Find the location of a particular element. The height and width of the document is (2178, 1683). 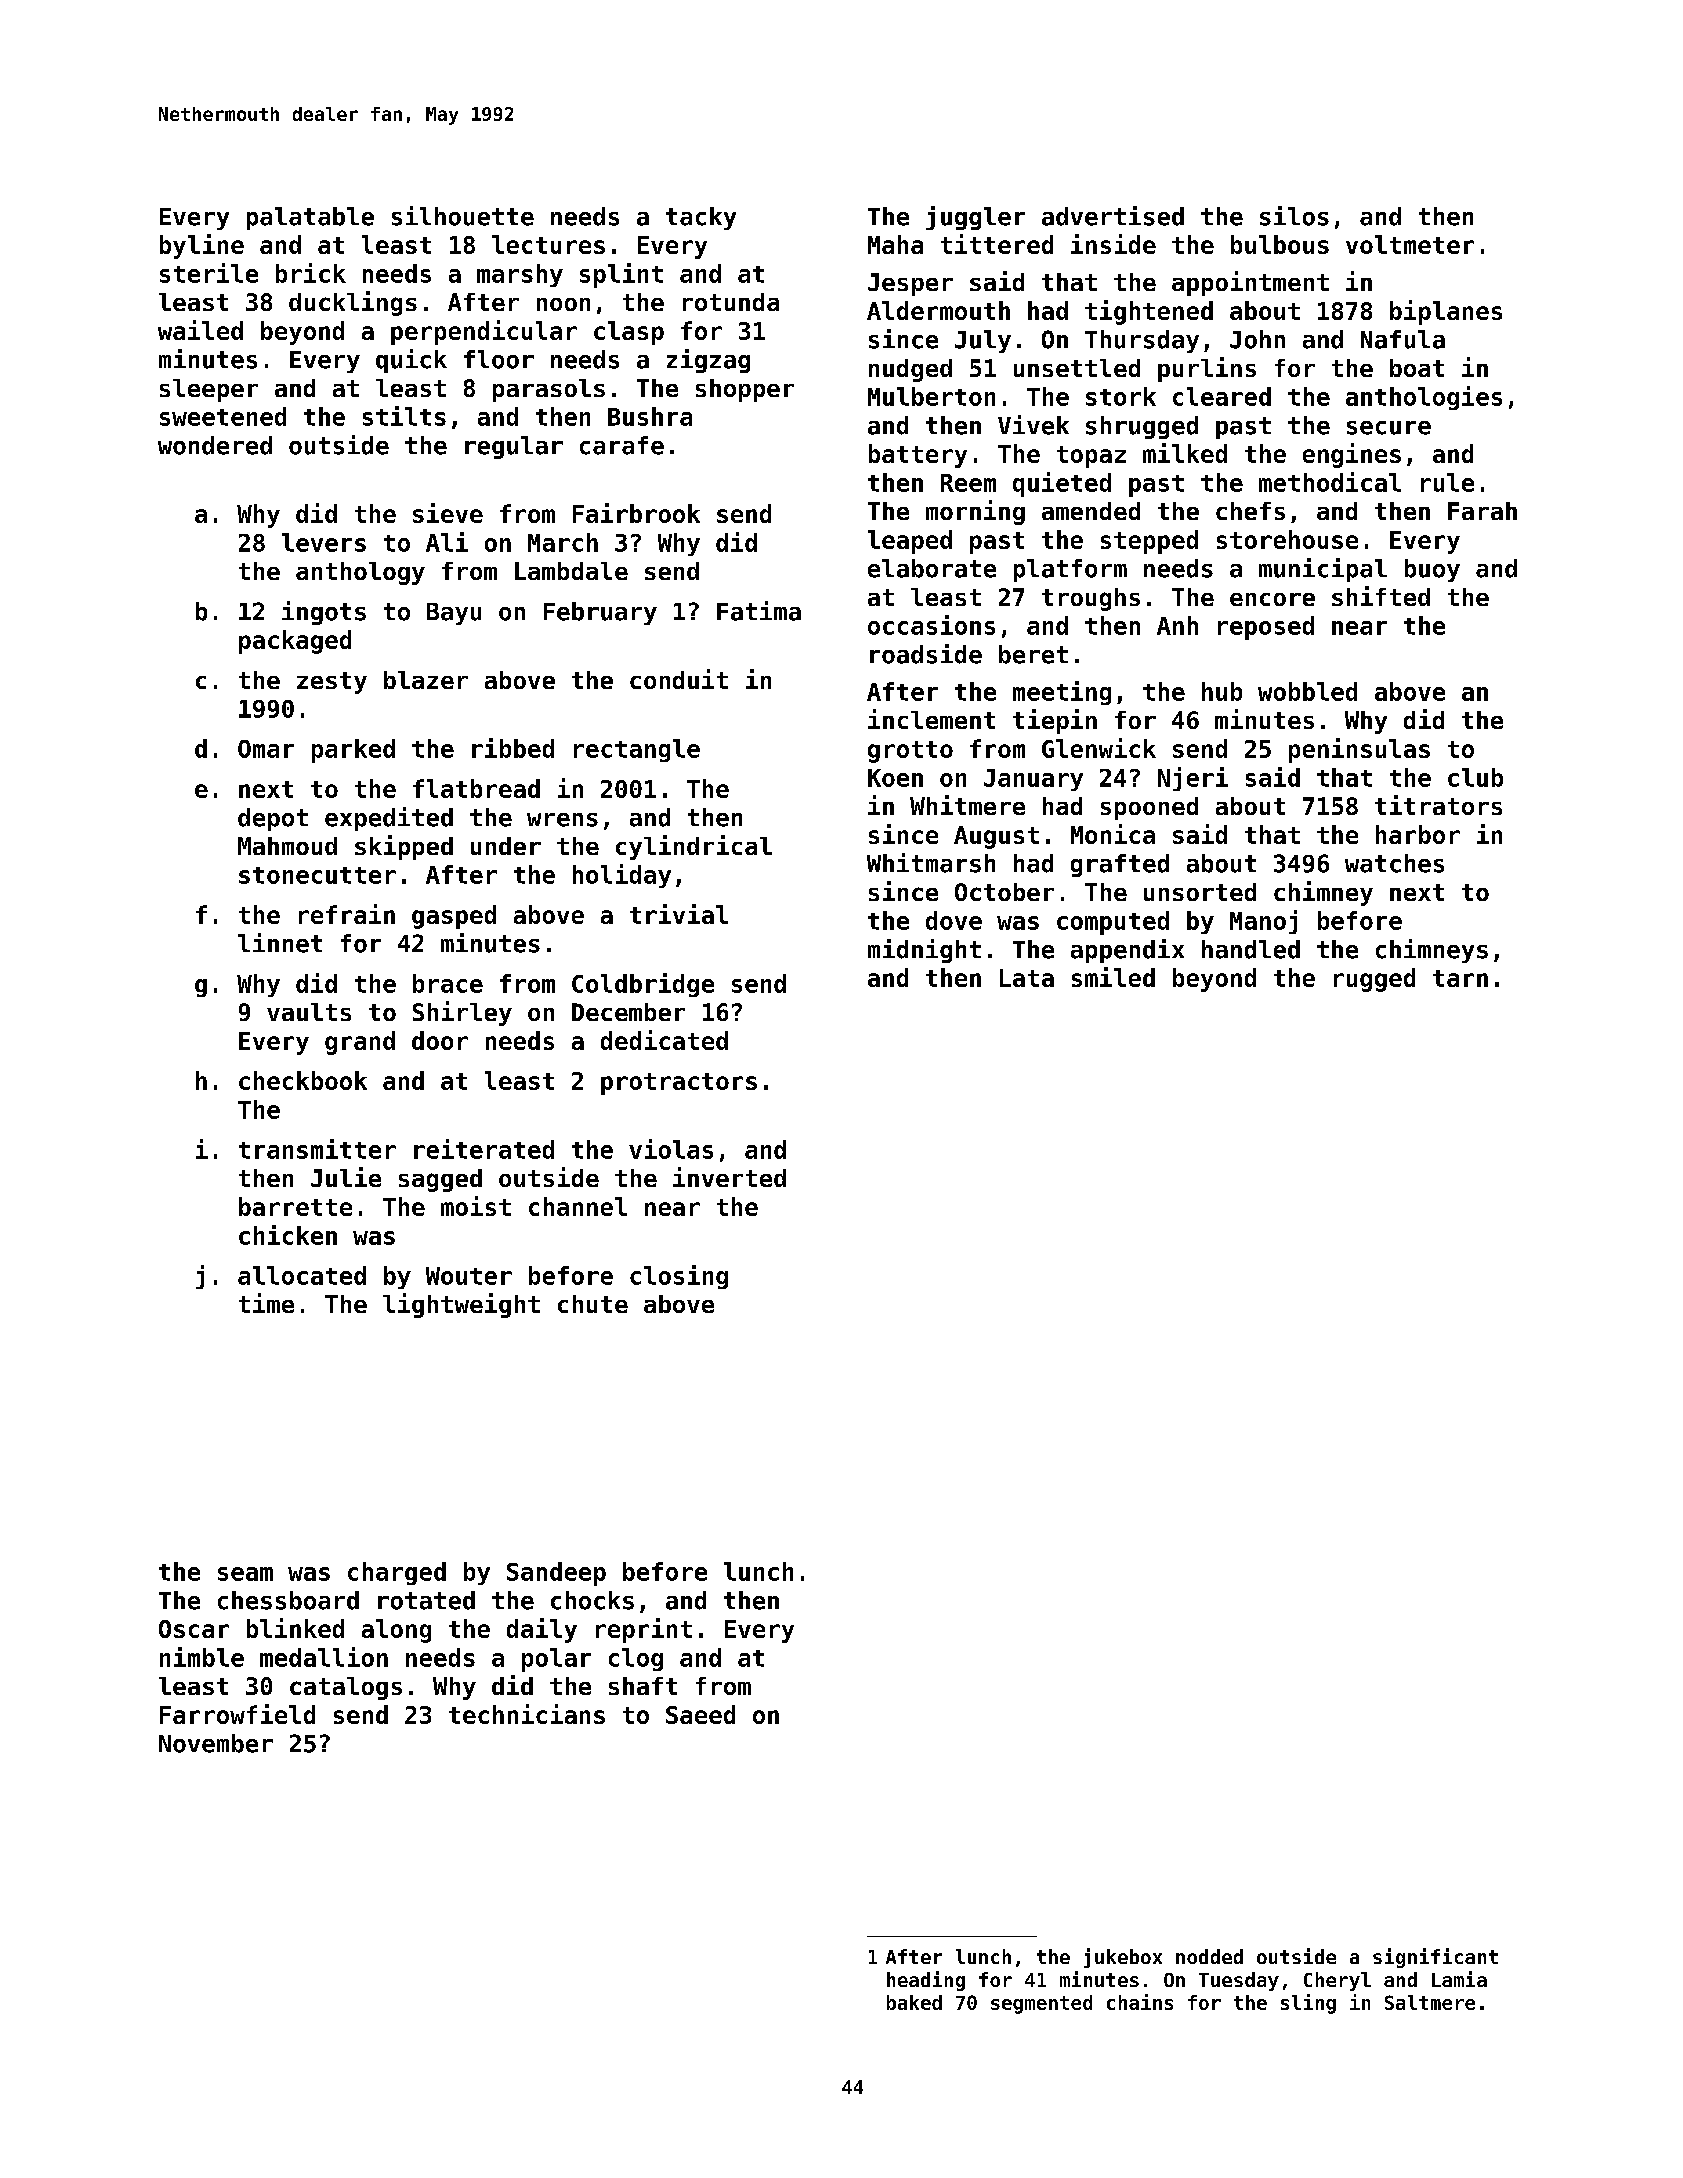

parked is located at coordinates (353, 751).
